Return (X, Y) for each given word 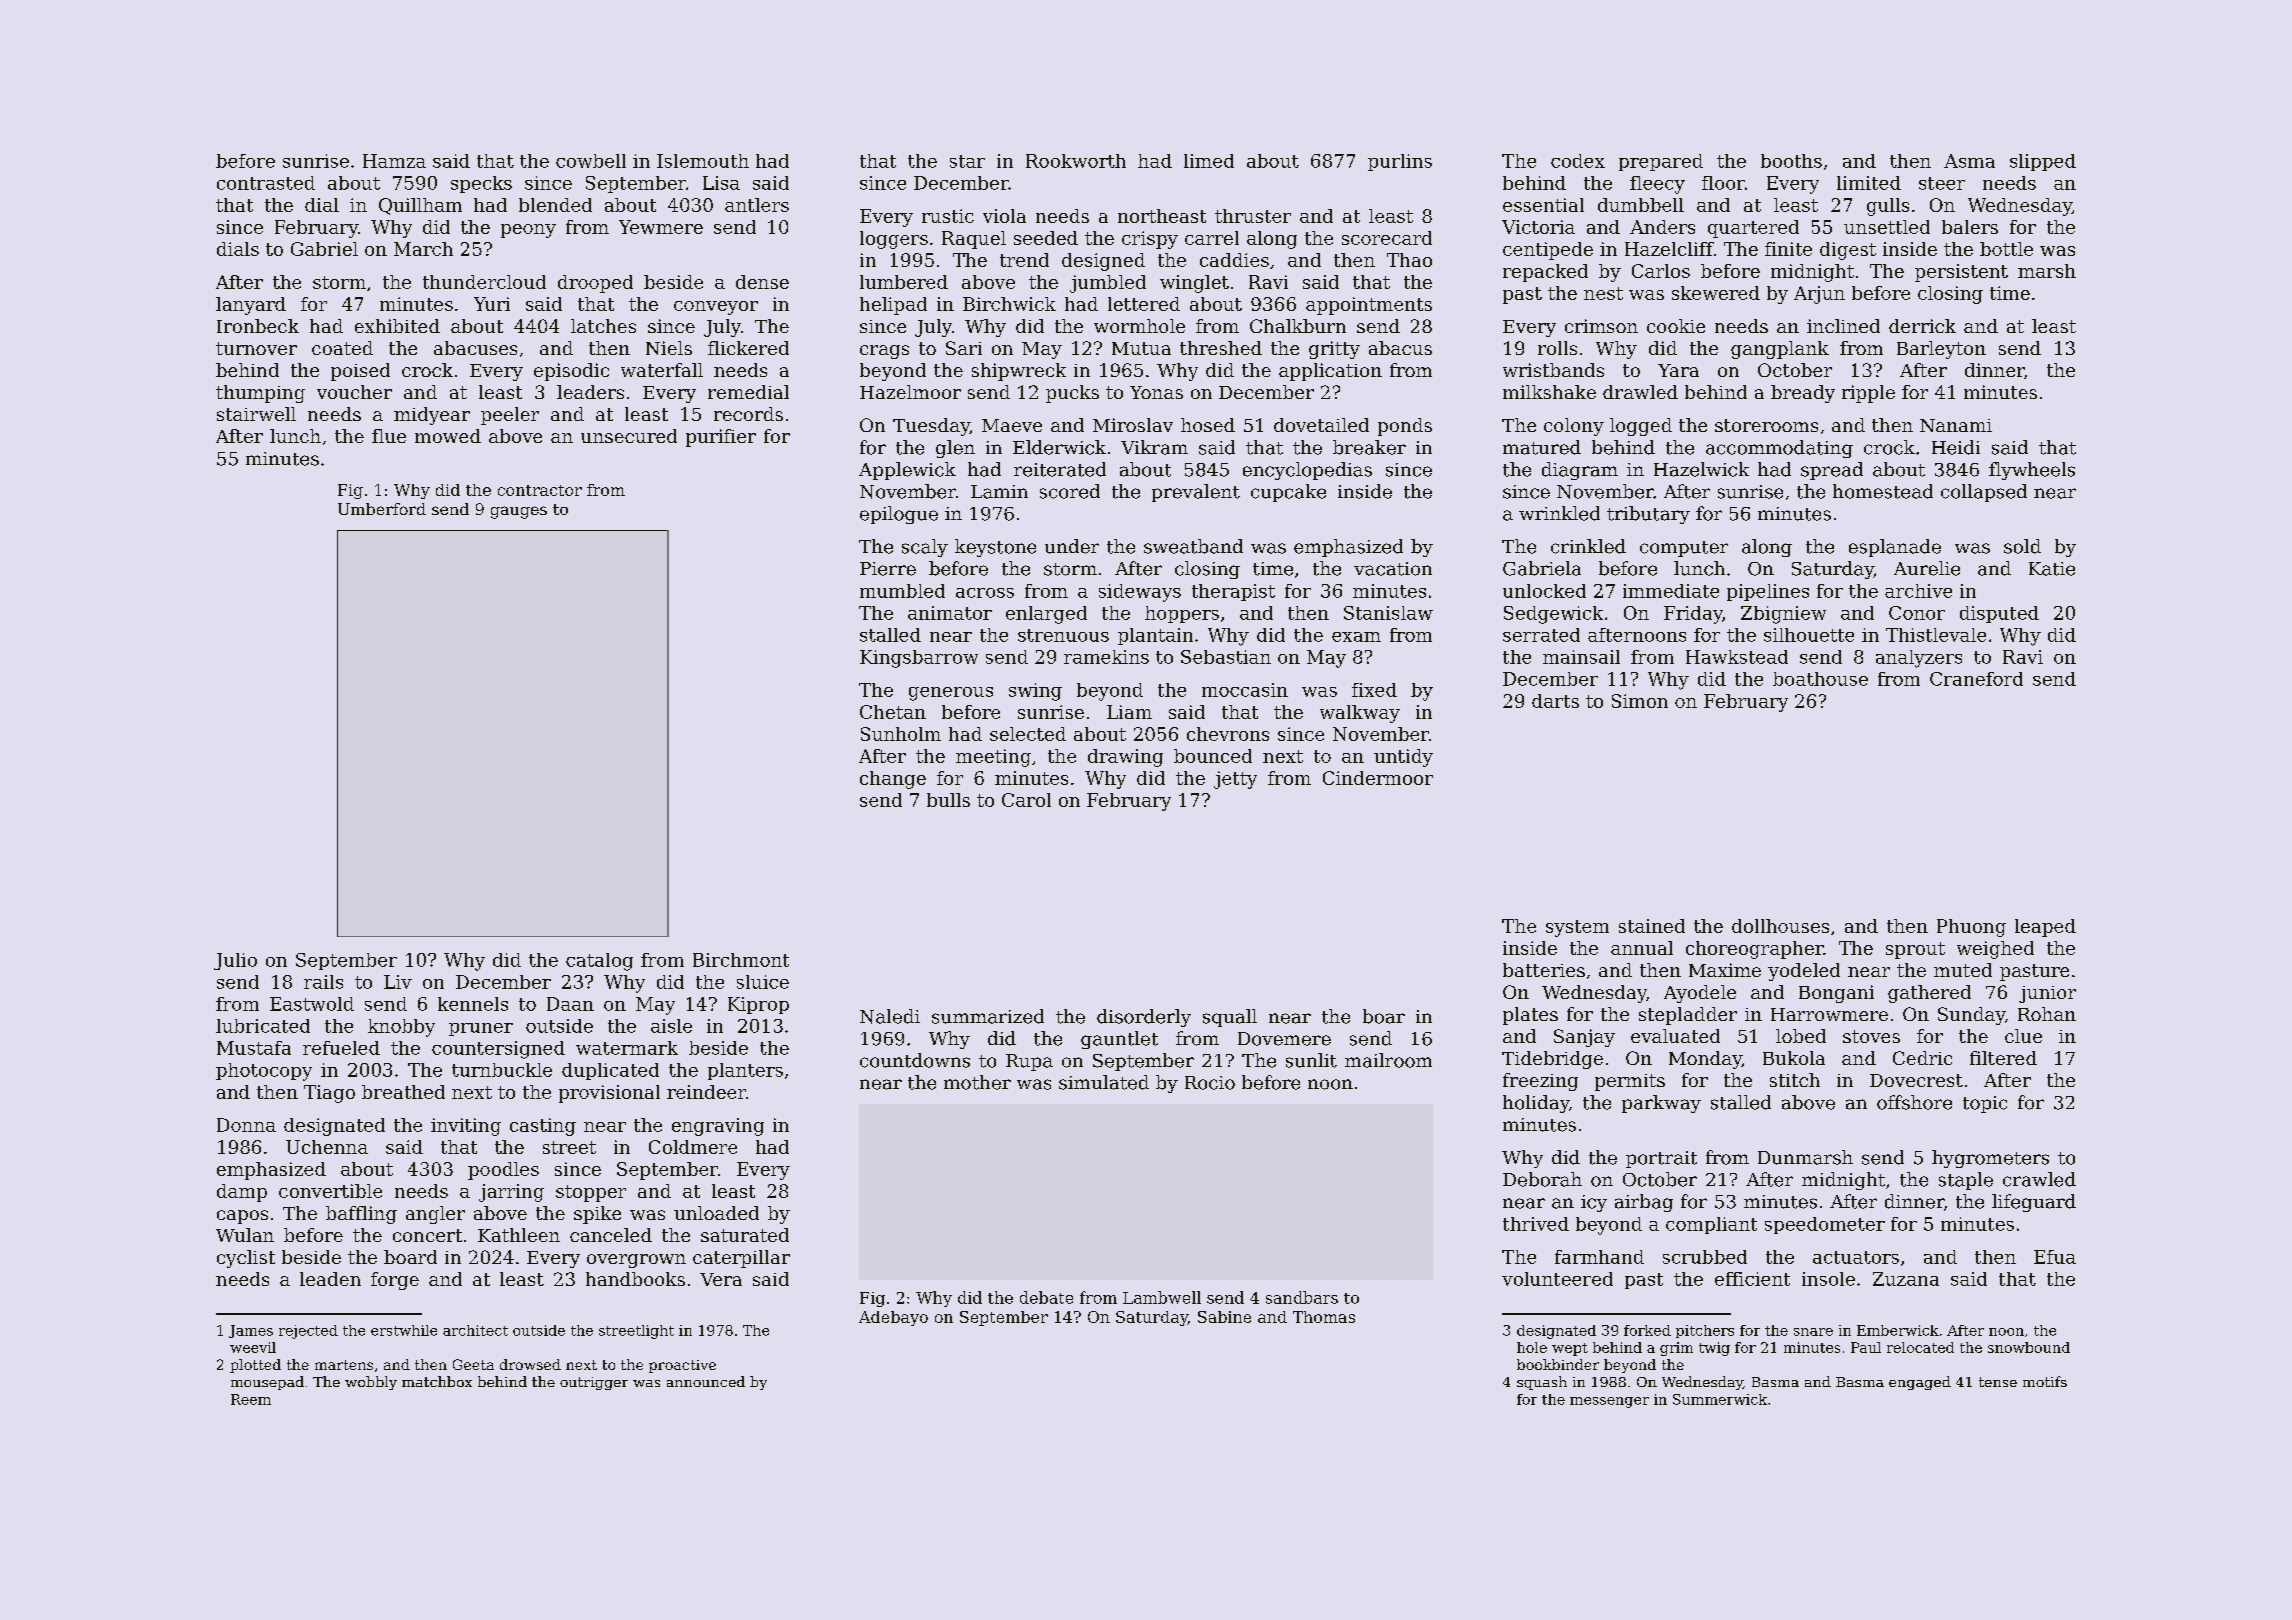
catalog (599, 962)
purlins (1400, 162)
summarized (988, 1016)
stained (1652, 926)
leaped (2045, 928)
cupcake (1288, 493)
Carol (1026, 800)
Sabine (1224, 1317)
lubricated (263, 1026)
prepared (1661, 162)
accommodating (1779, 449)
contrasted (266, 183)
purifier (721, 438)
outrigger (594, 1383)
